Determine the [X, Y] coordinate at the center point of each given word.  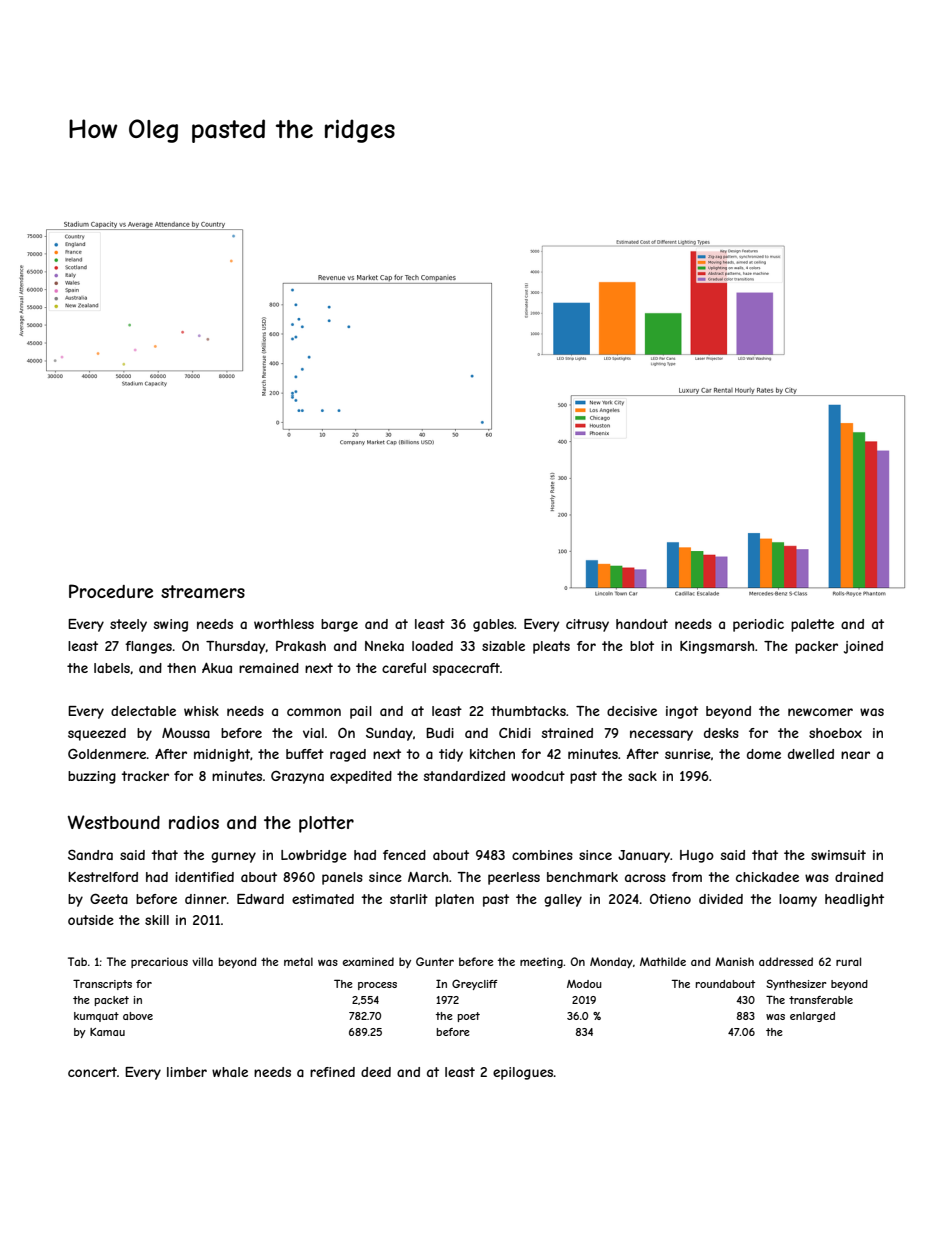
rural [848, 961]
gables [493, 625]
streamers [203, 591]
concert [92, 1072]
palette [812, 625]
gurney [233, 857]
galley [563, 900]
